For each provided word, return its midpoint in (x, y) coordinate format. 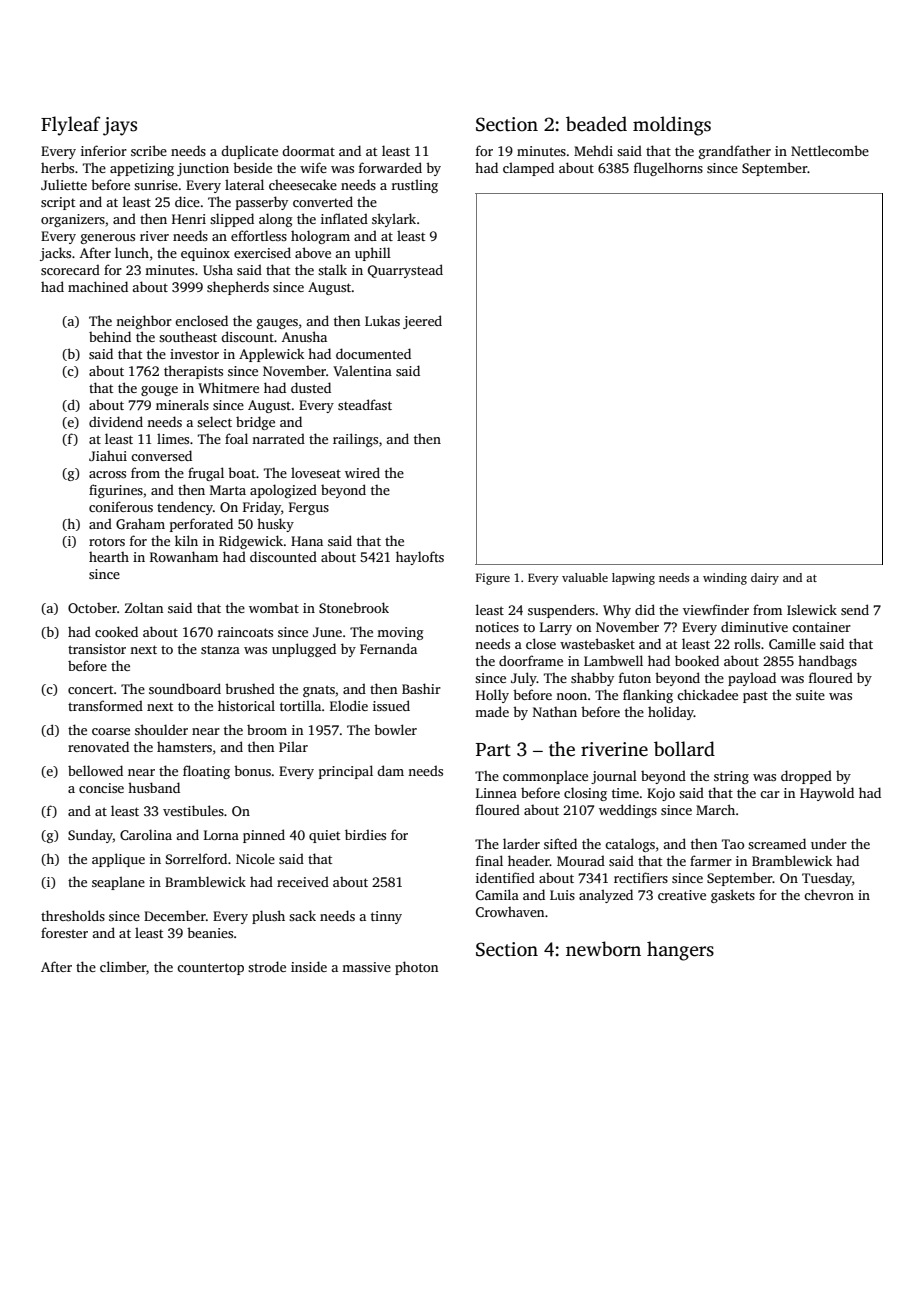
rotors (107, 541)
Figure (493, 579)
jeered (422, 322)
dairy (765, 579)
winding (725, 579)
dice (187, 201)
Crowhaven (510, 912)
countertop (210, 969)
